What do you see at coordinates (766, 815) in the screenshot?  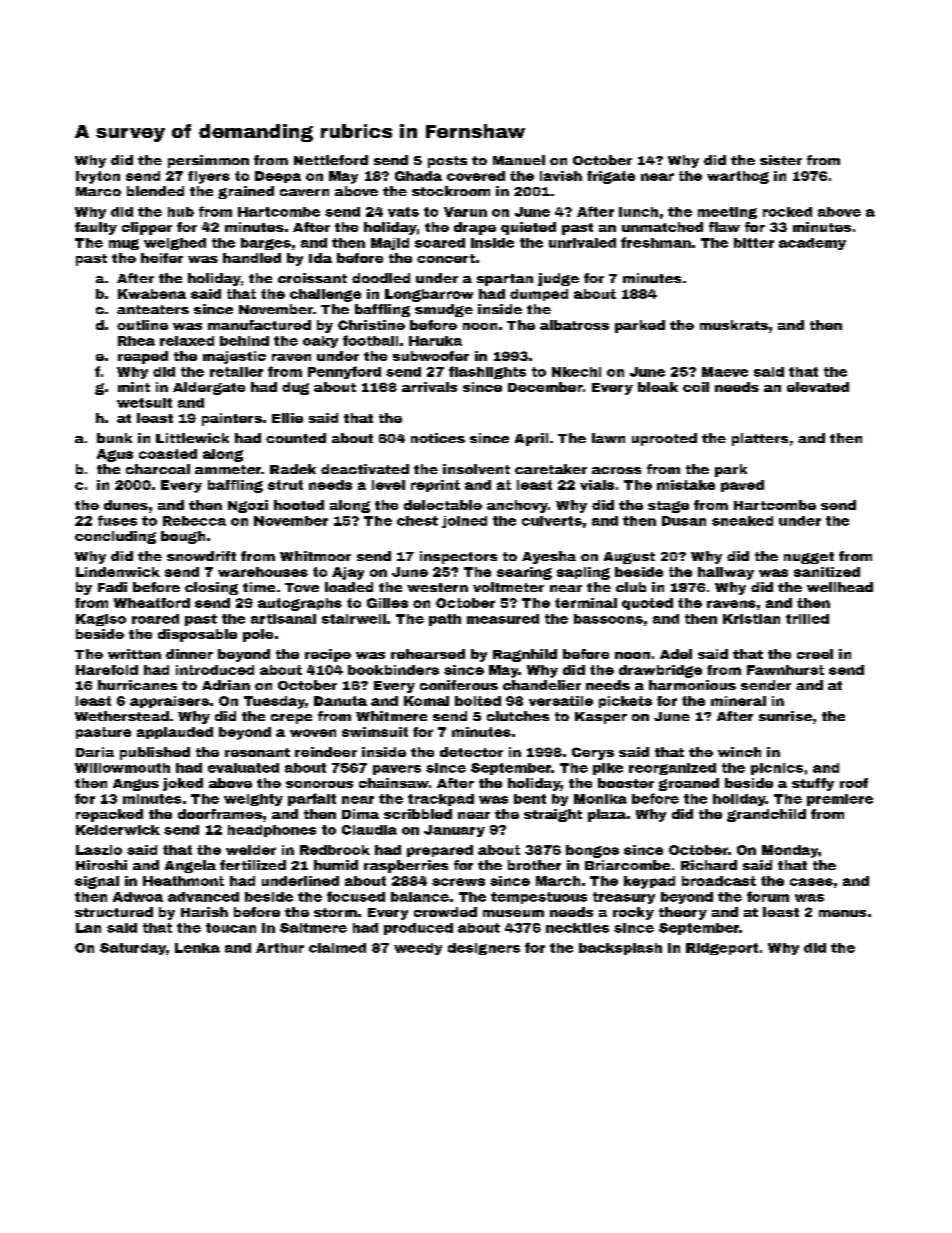 I see `grandchild` at bounding box center [766, 815].
